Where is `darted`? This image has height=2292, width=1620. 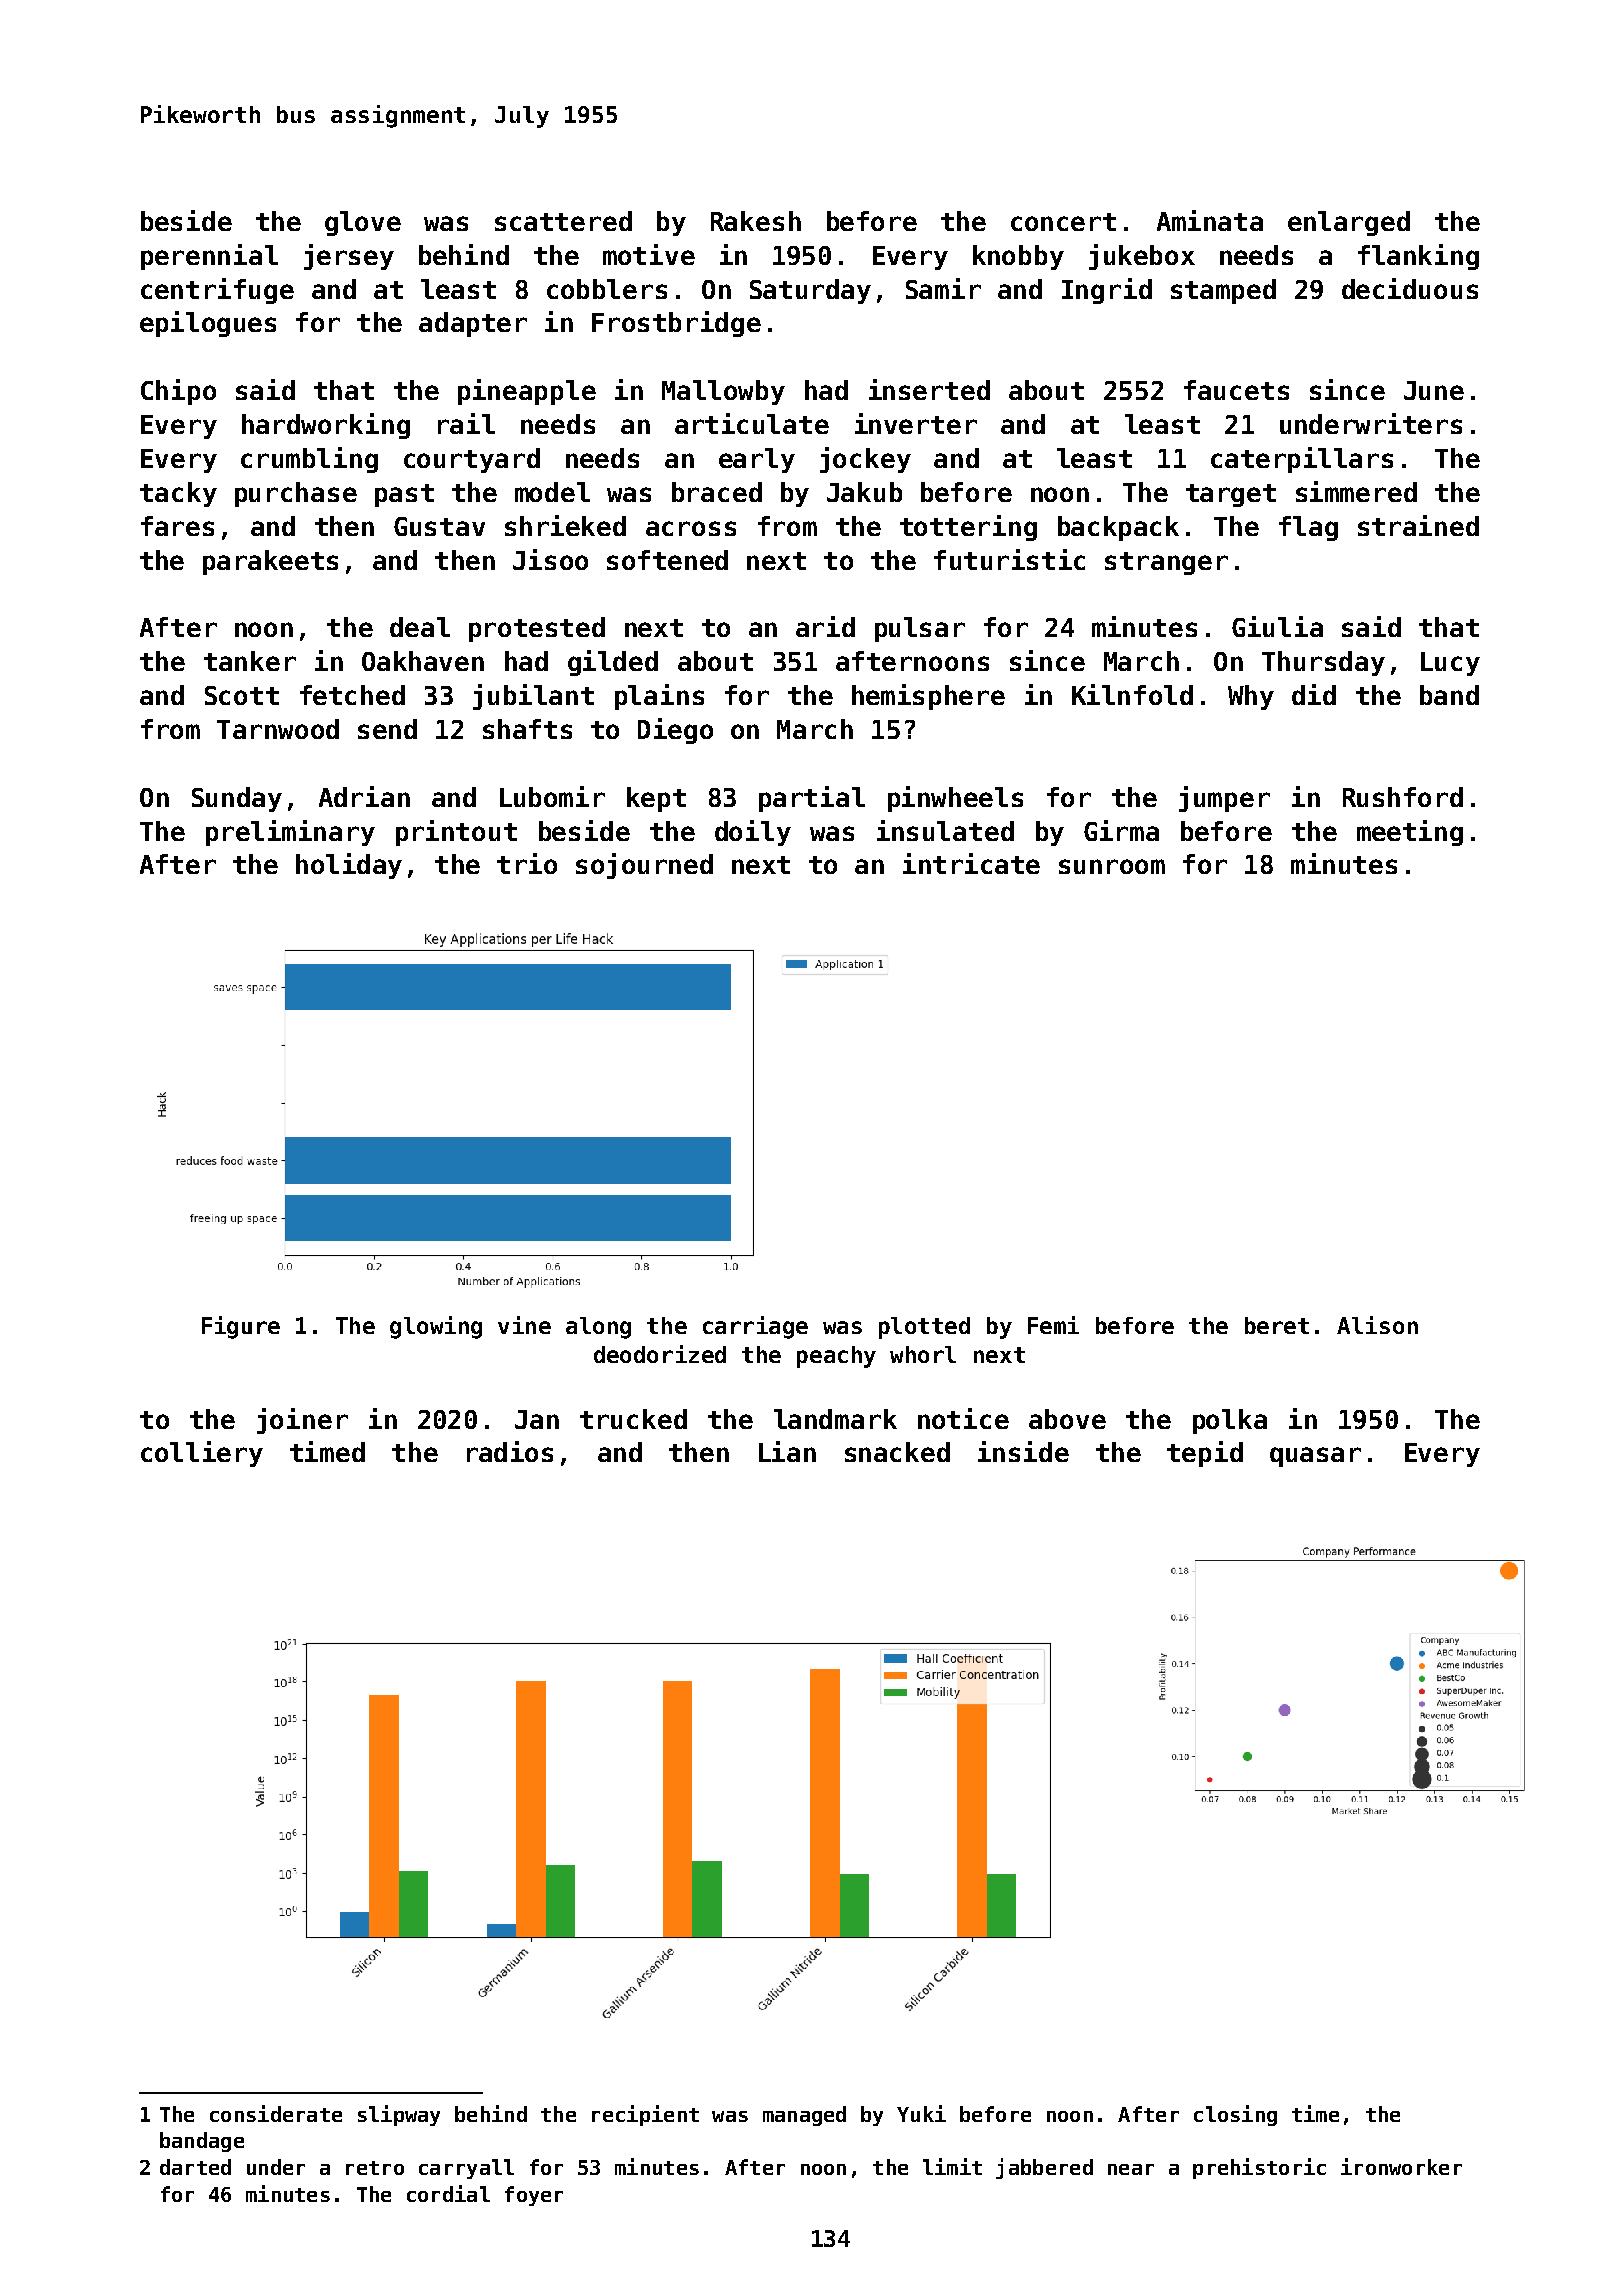 darted is located at coordinates (195, 2167).
